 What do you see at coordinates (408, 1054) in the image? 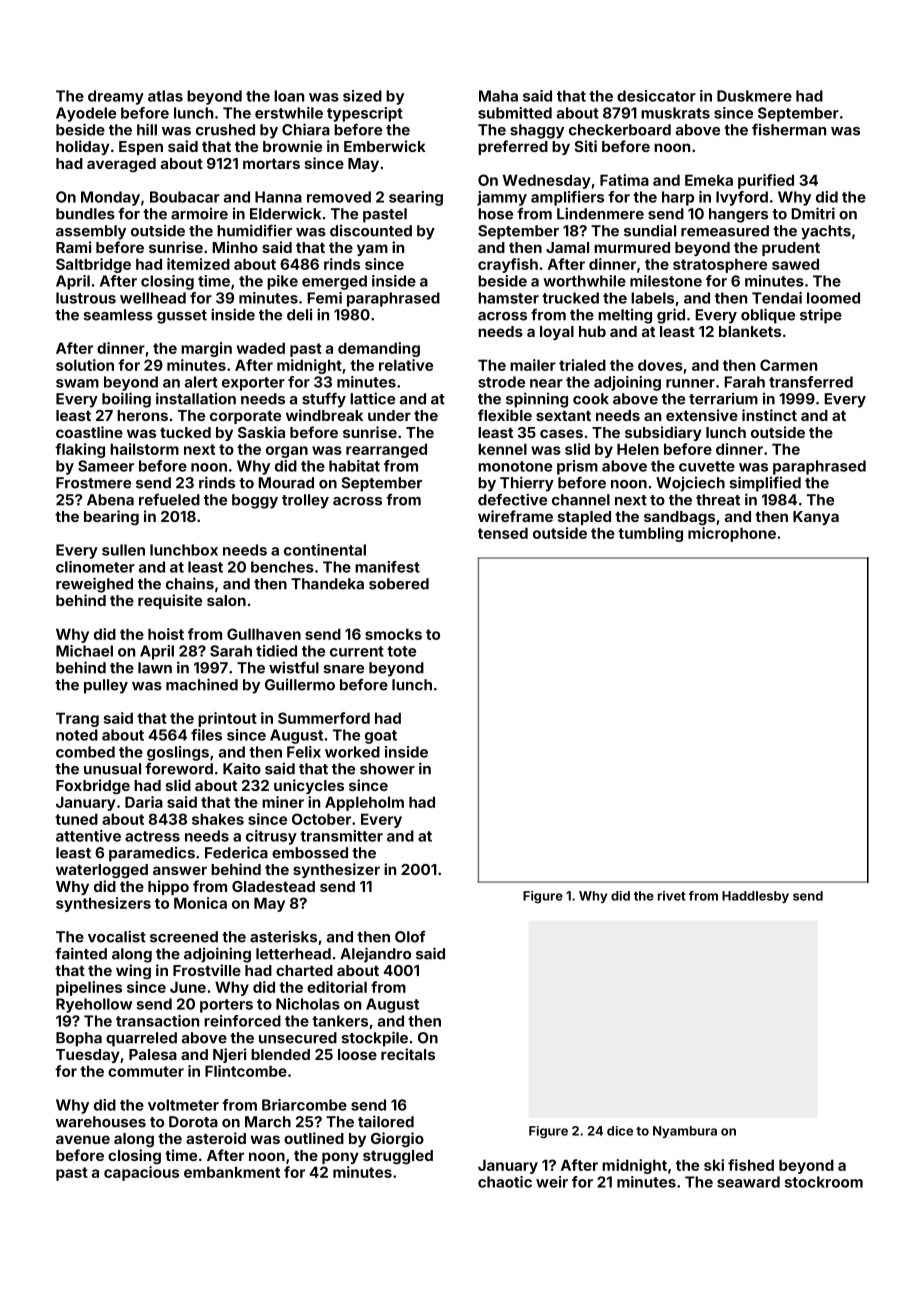
I see `recitals` at bounding box center [408, 1054].
